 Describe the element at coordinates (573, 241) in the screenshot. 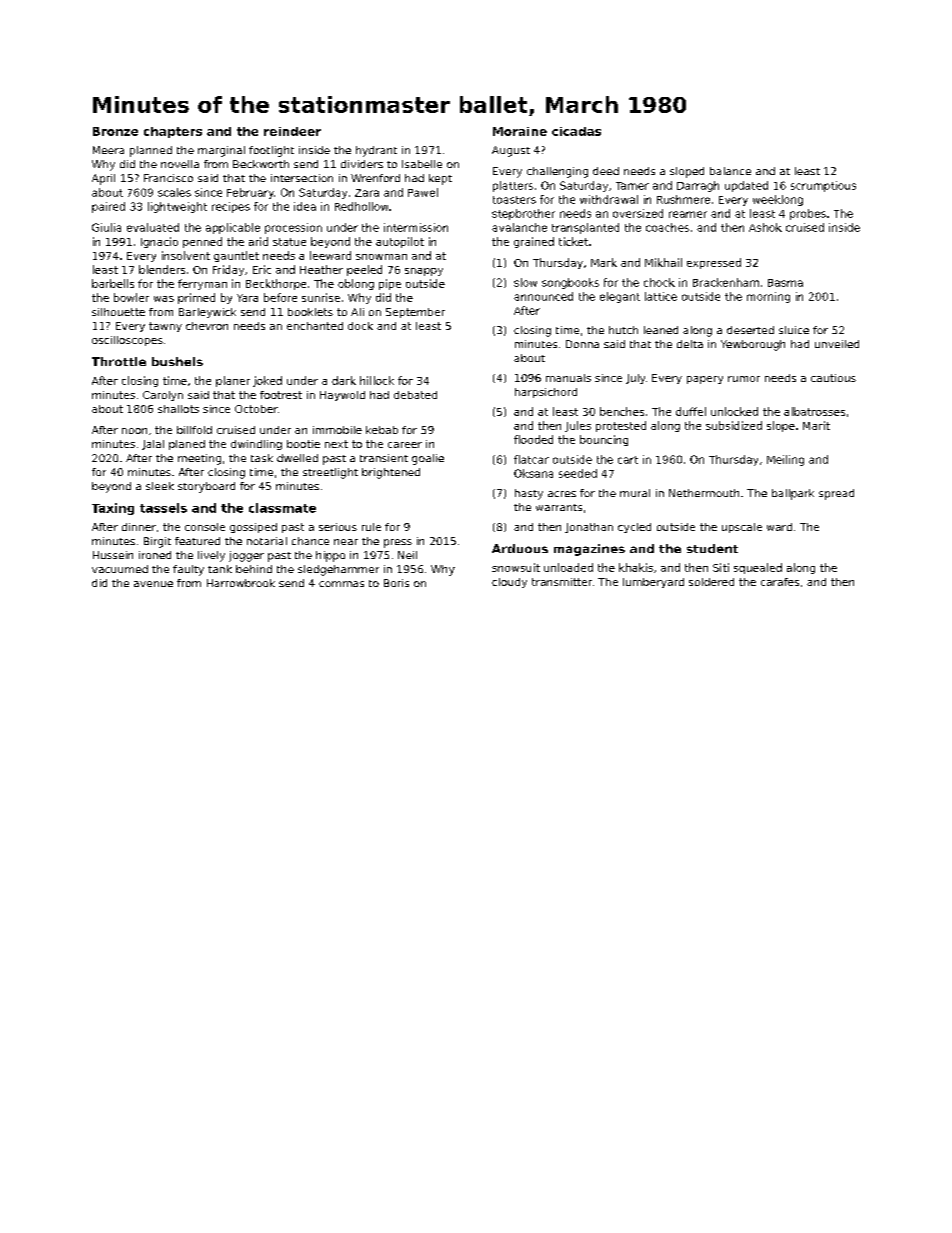

I see `ticket` at that location.
